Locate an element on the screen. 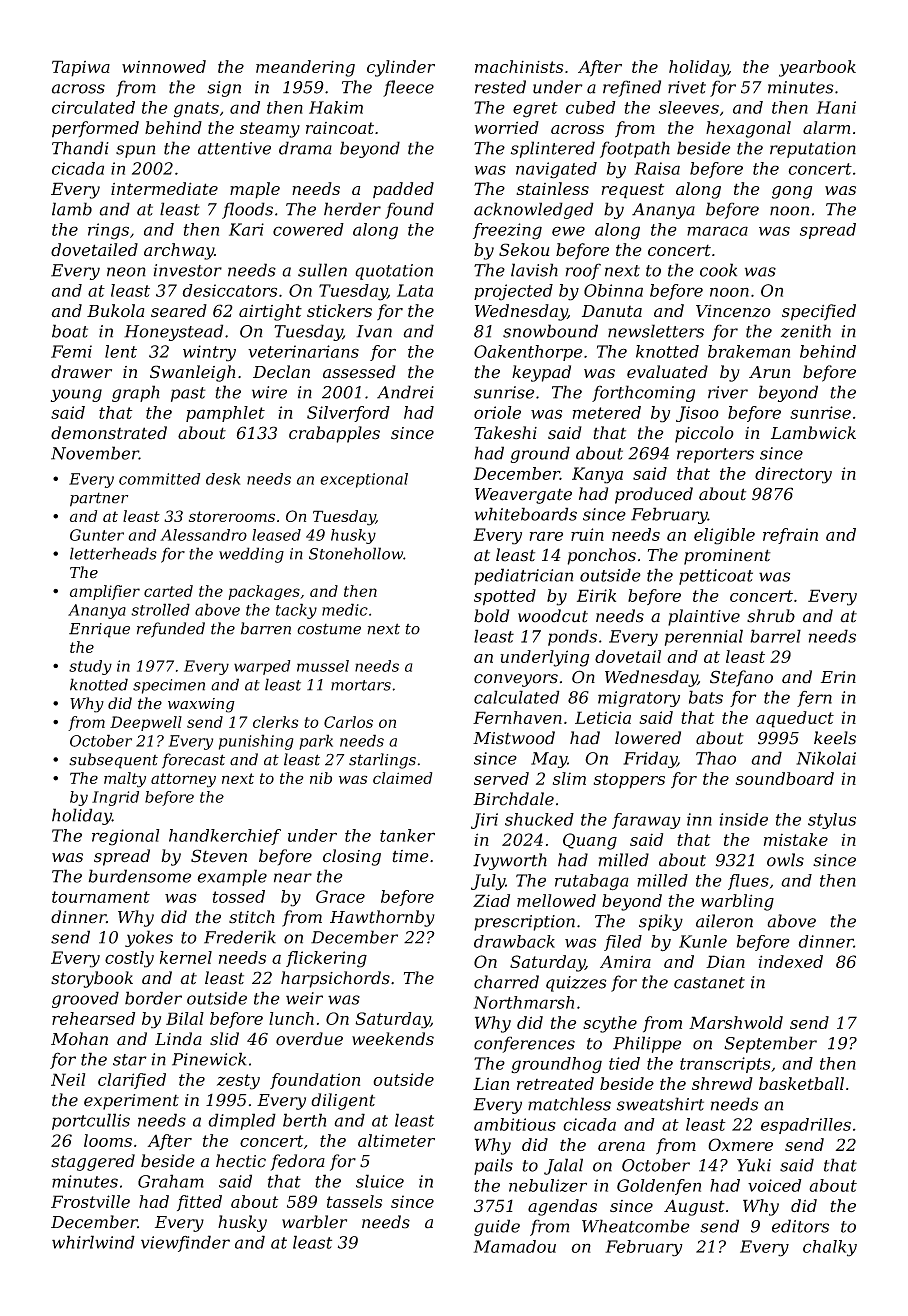 The width and height of the screenshot is (908, 1316). Thandi is located at coordinates (80, 148).
